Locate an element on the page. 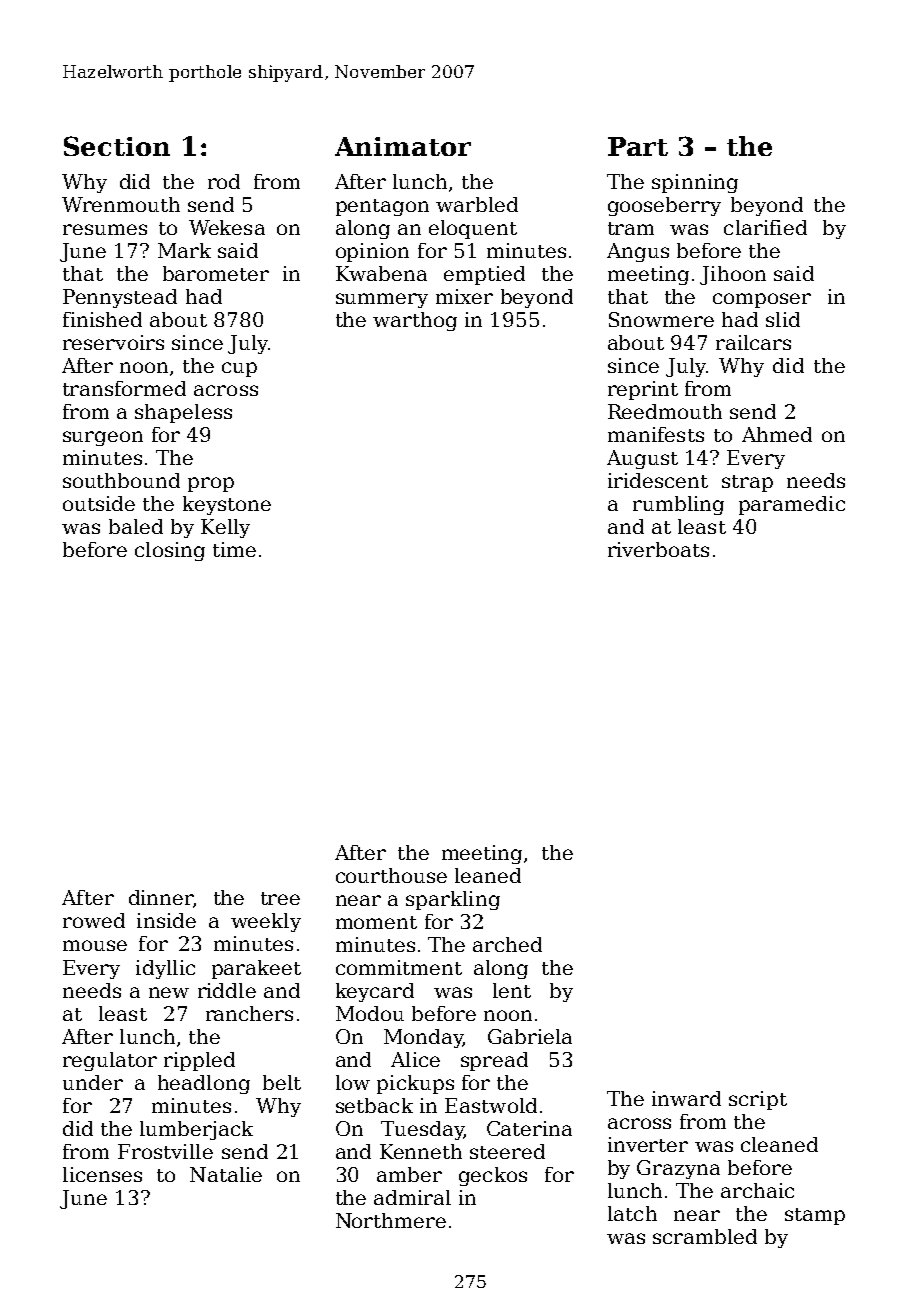 Image resolution: width=908 pixels, height=1316 pixels. Ahmed is located at coordinates (777, 434).
